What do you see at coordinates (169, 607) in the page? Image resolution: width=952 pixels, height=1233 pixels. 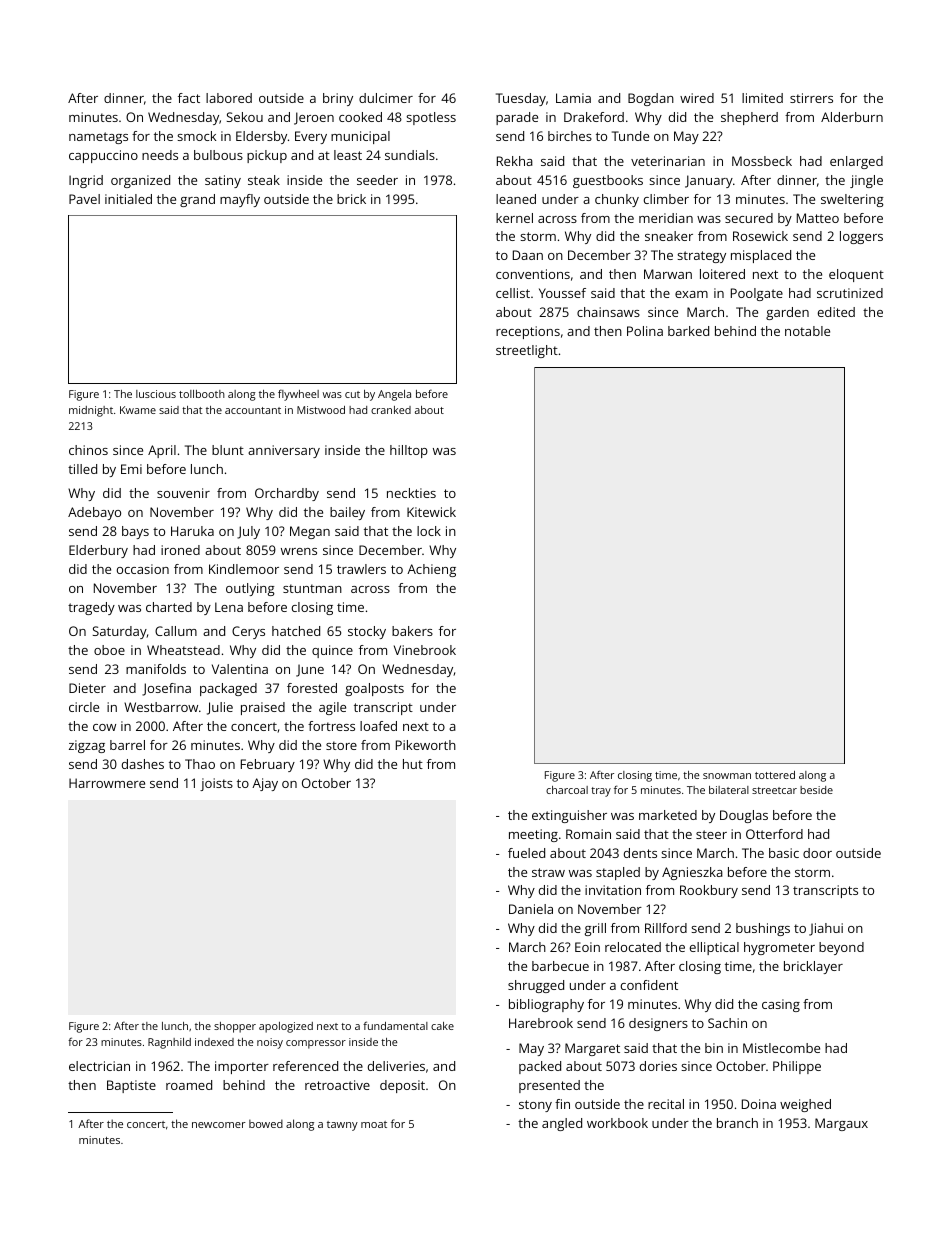 I see `charted` at bounding box center [169, 607].
